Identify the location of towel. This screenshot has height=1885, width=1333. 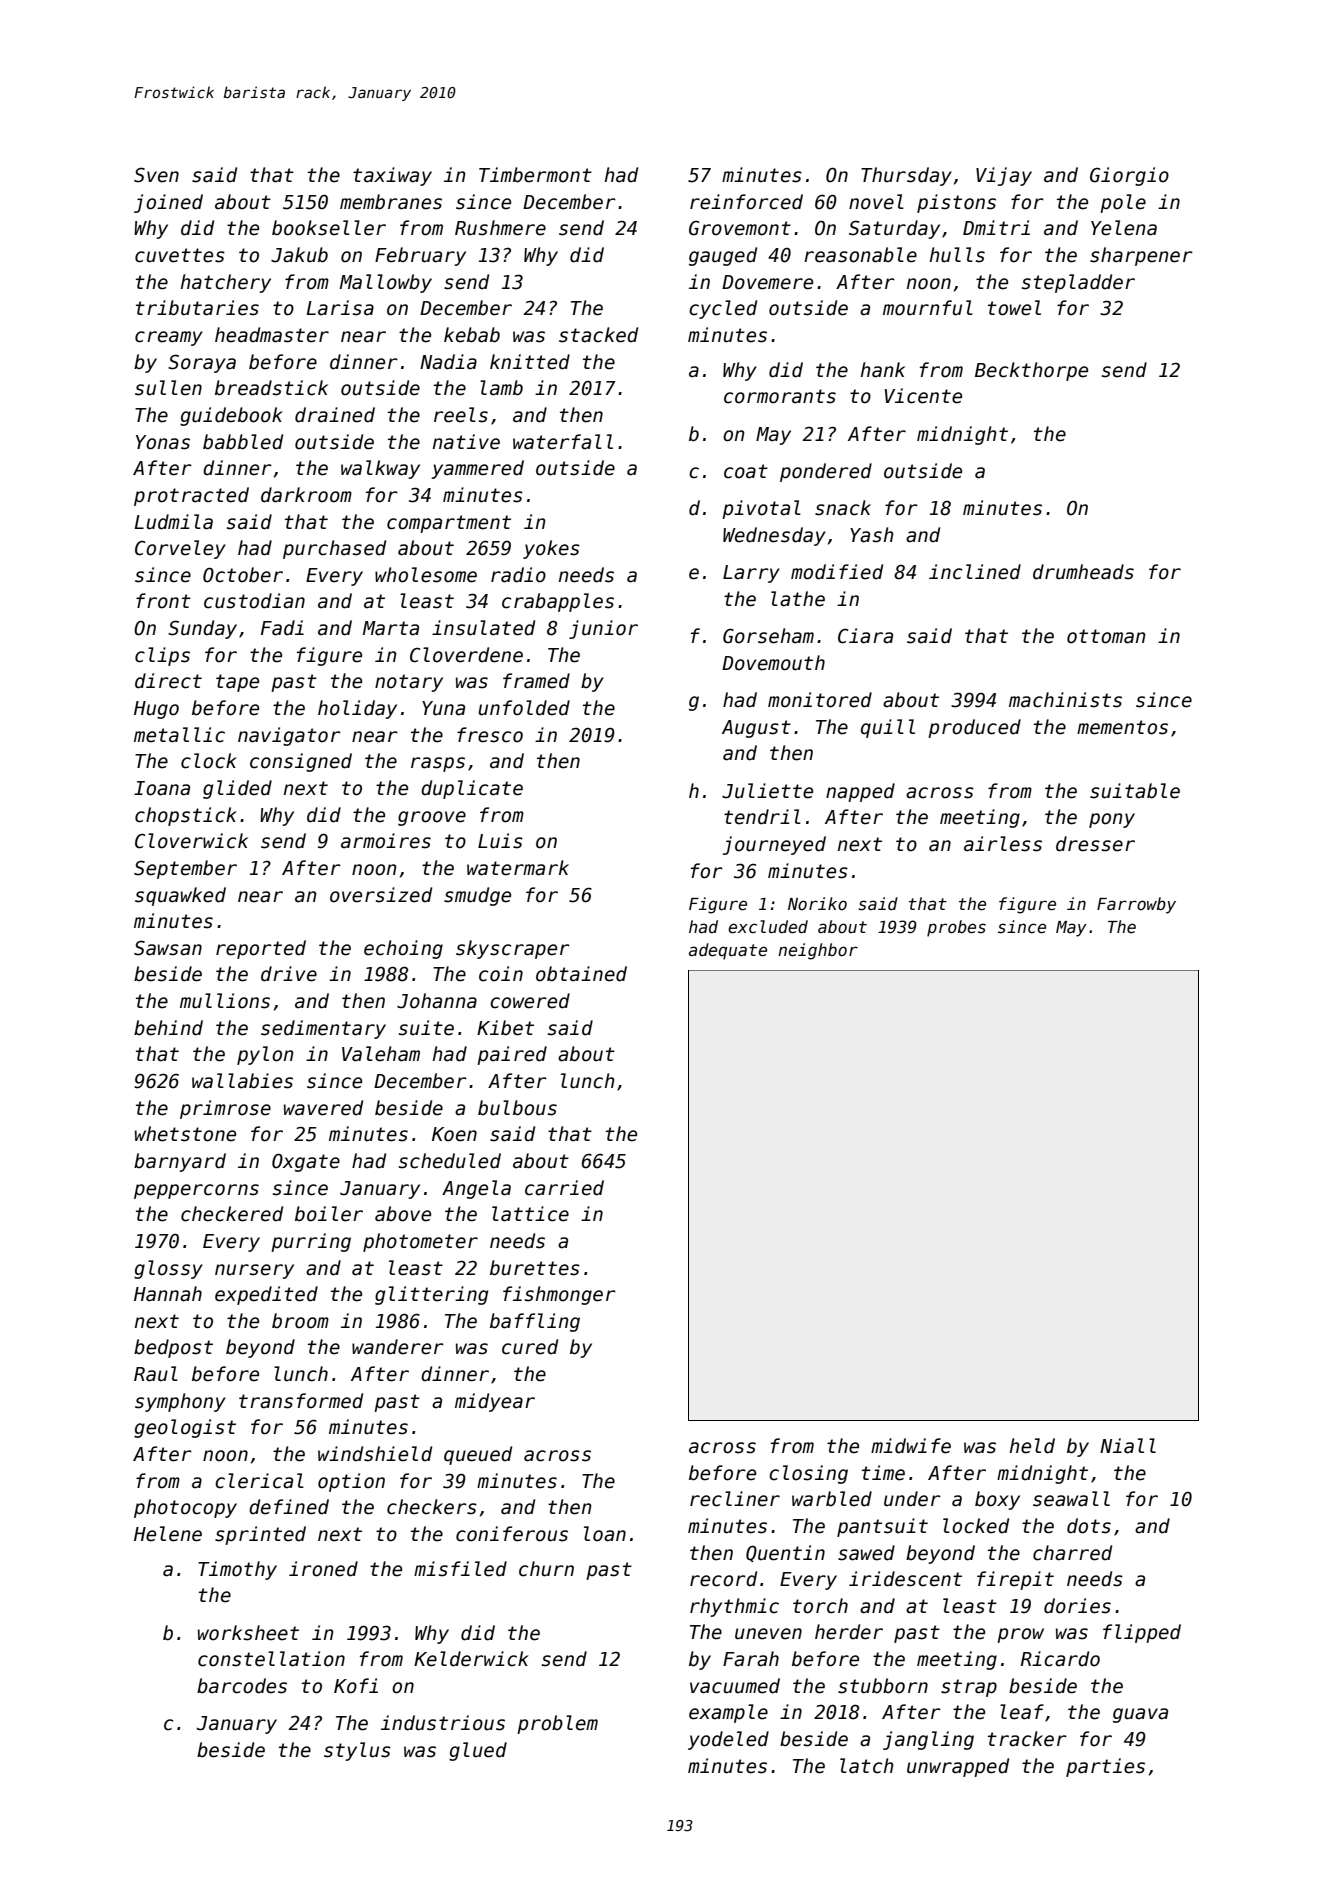
(1014, 308).
